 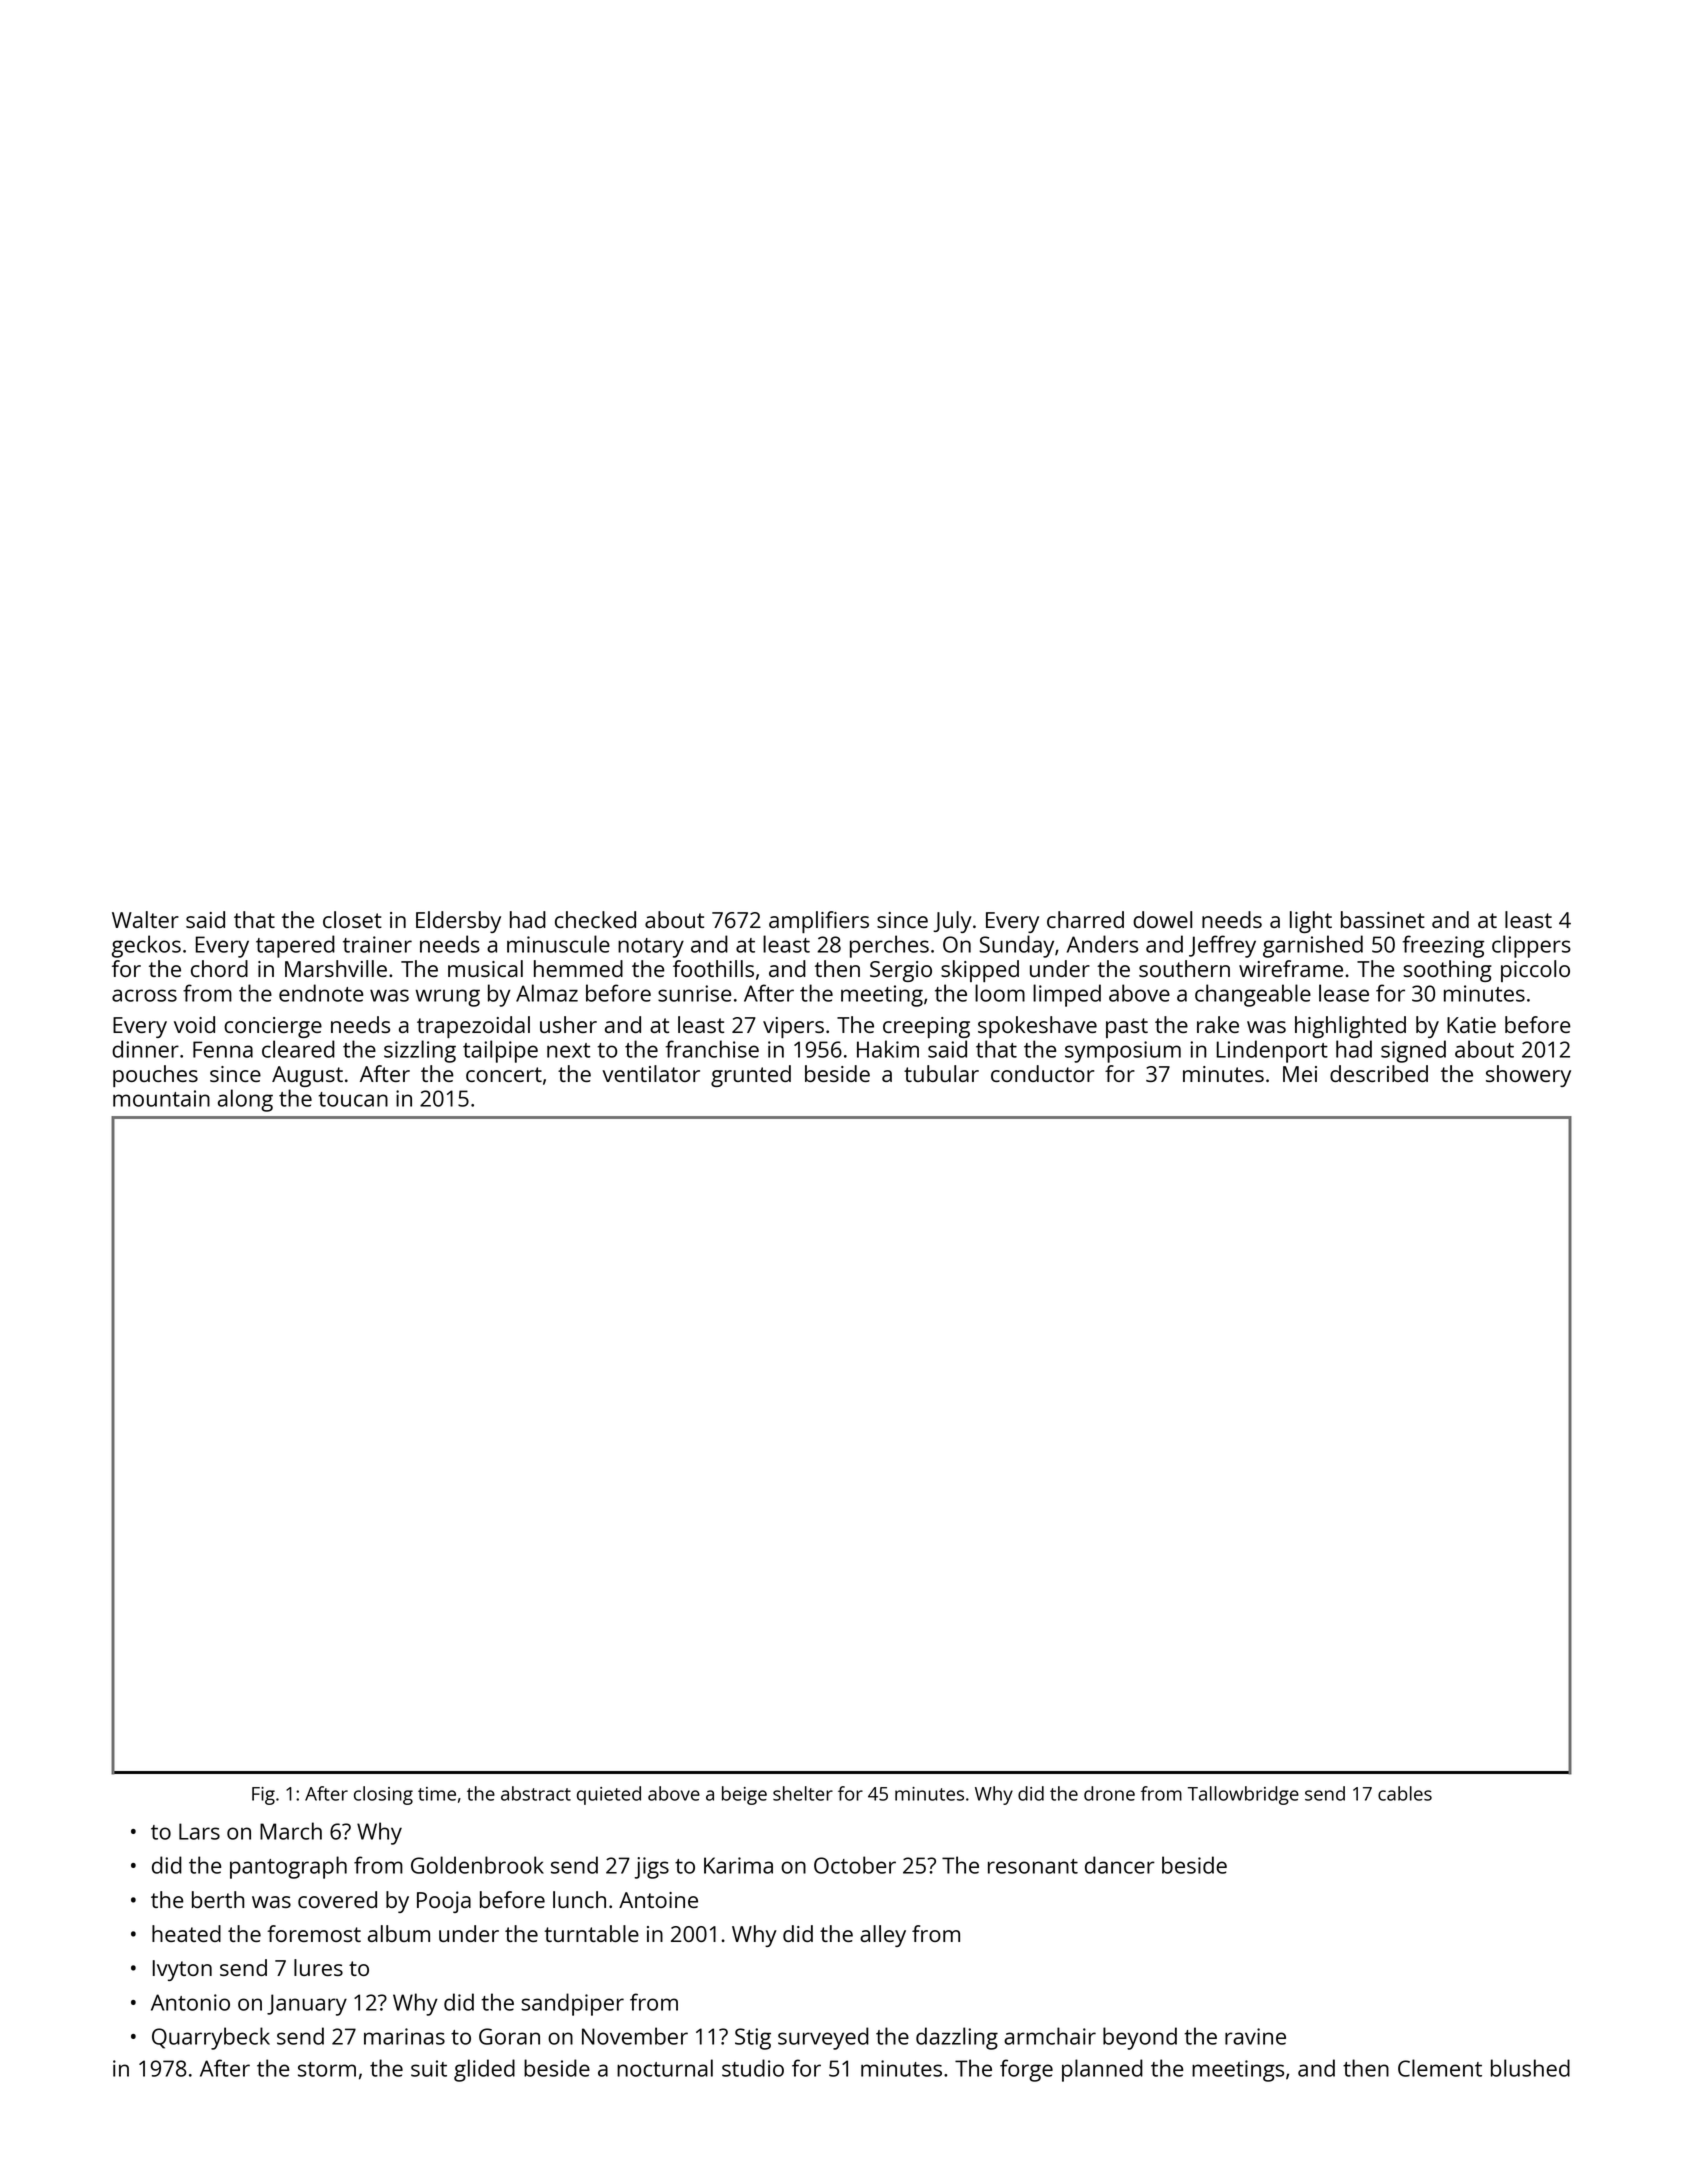 What do you see at coordinates (1162, 919) in the screenshot?
I see `dowel` at bounding box center [1162, 919].
